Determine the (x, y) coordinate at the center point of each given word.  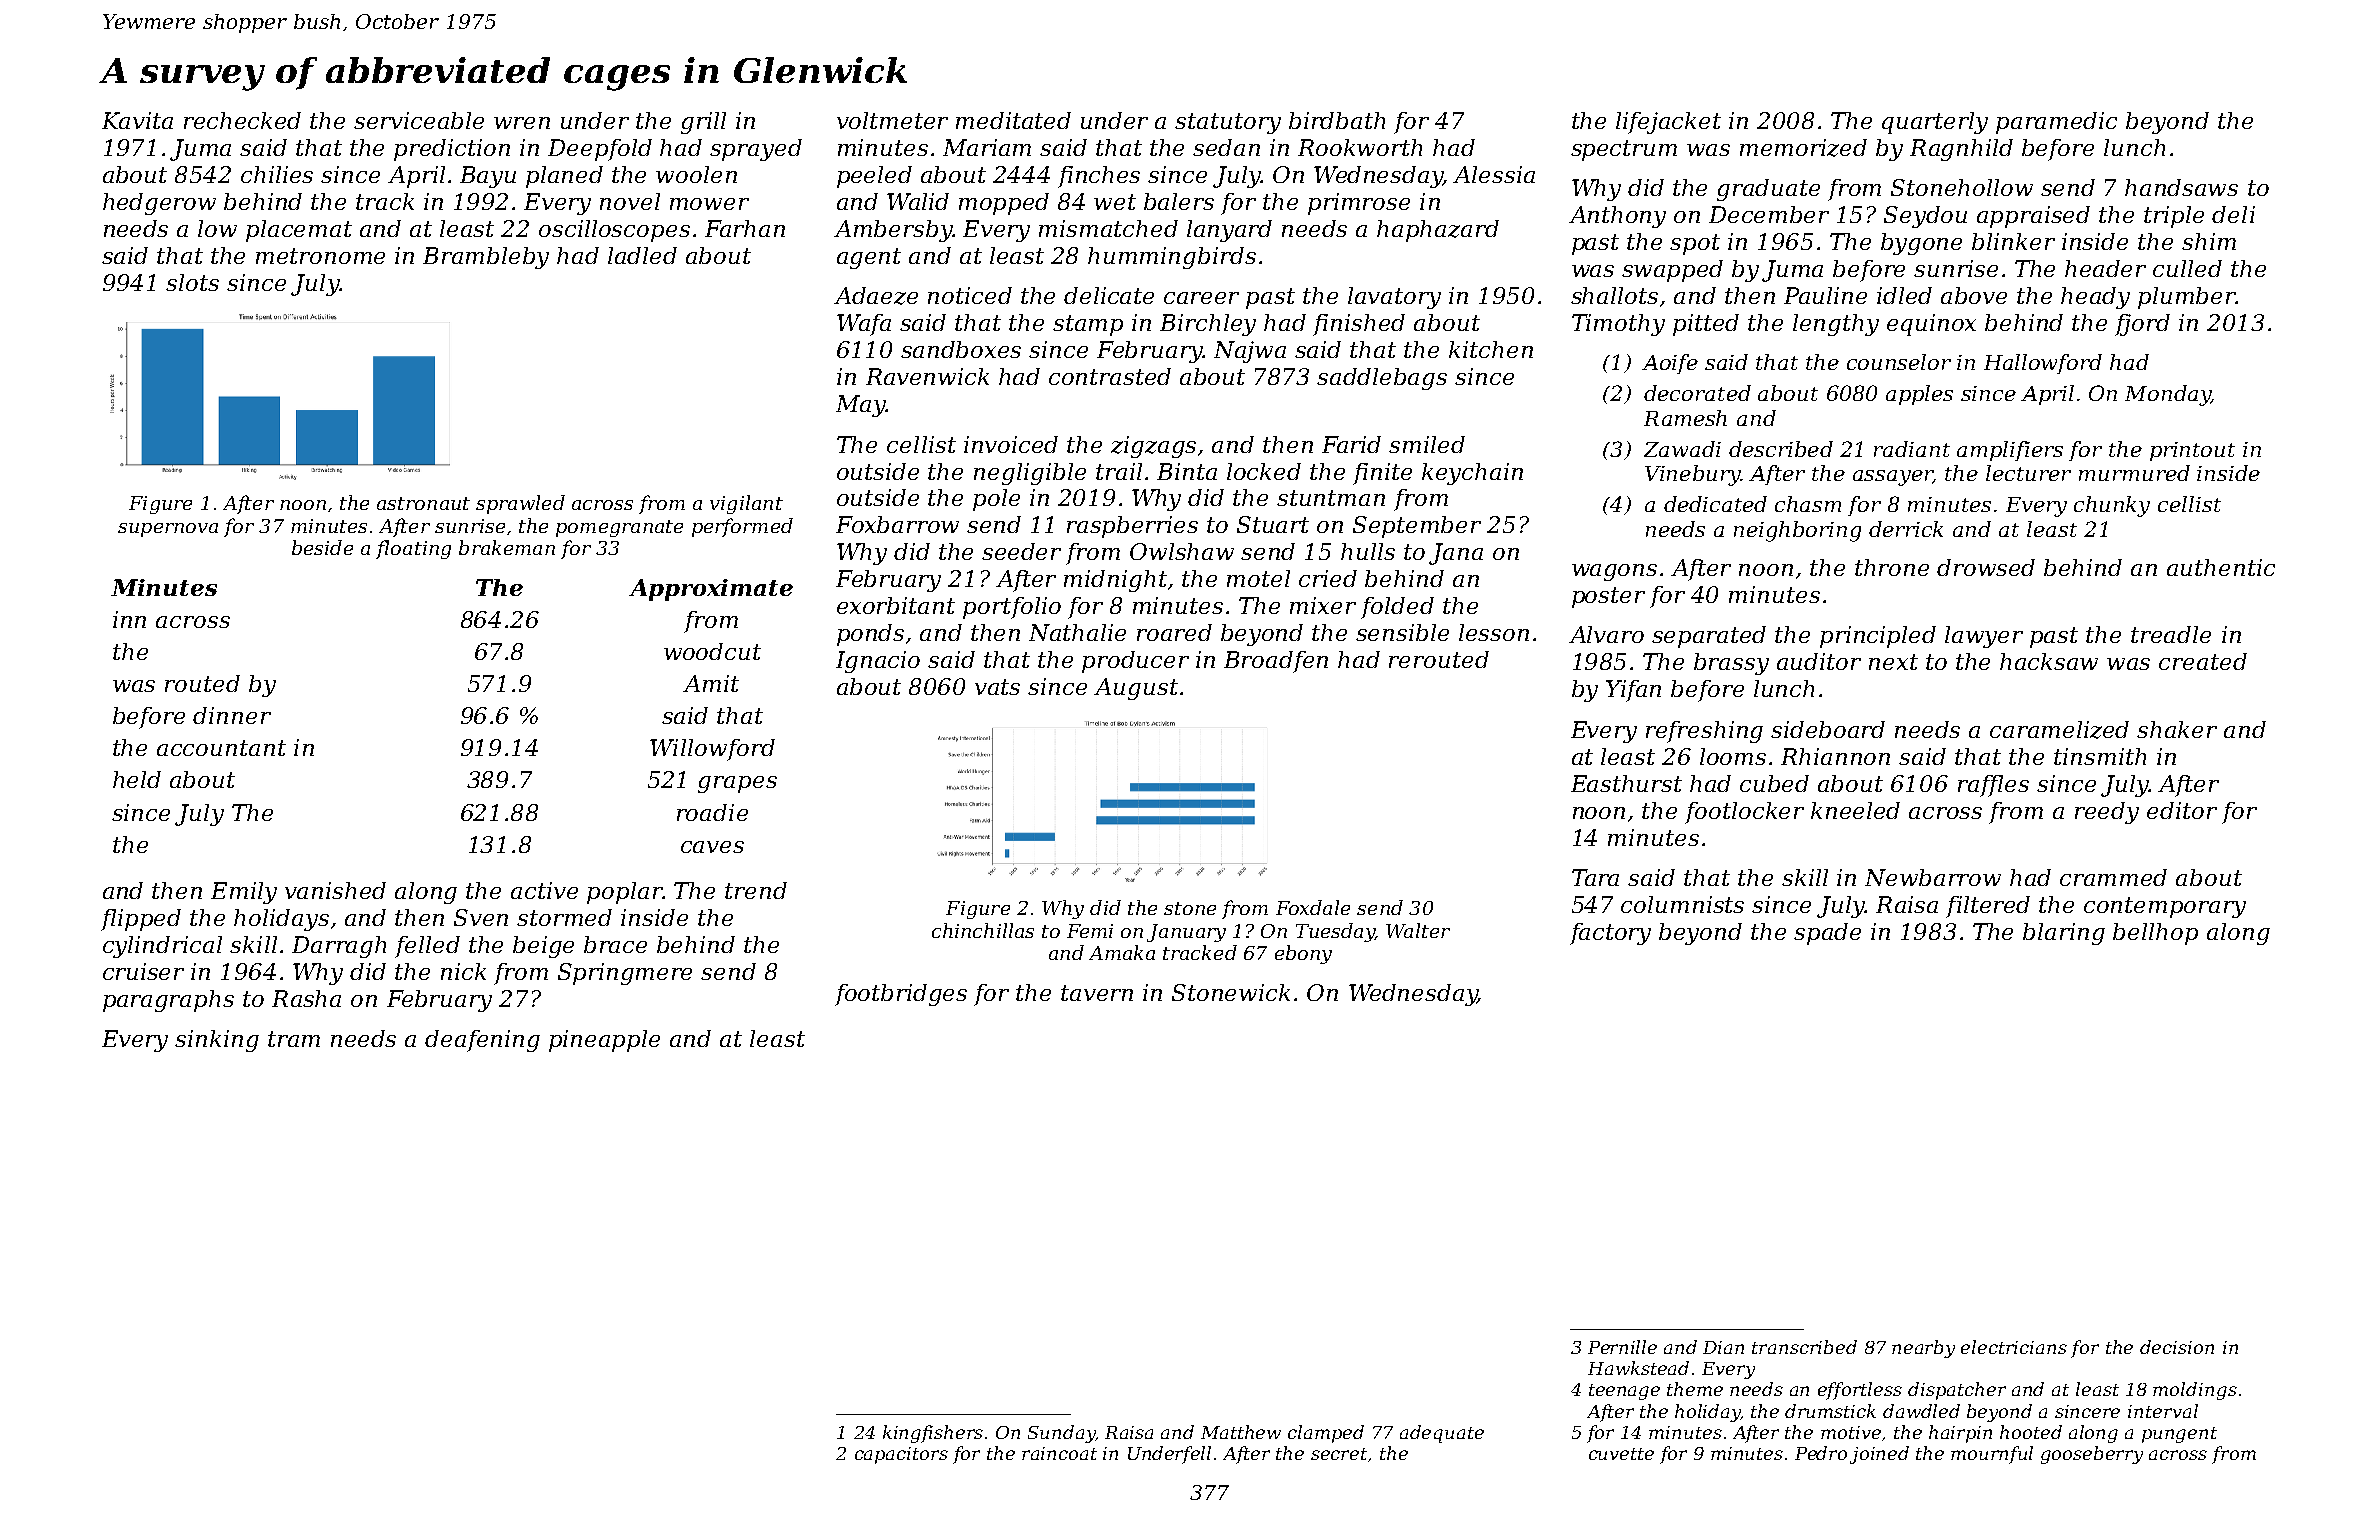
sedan (1226, 147)
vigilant (746, 504)
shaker (2177, 729)
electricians (2014, 1347)
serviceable (419, 120)
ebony (1303, 954)
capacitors (901, 1455)
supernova (168, 530)
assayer (1893, 478)
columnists (1682, 904)
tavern (1097, 993)
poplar (624, 893)
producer (1135, 662)
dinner (232, 715)
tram (294, 1039)
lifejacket (1668, 123)
